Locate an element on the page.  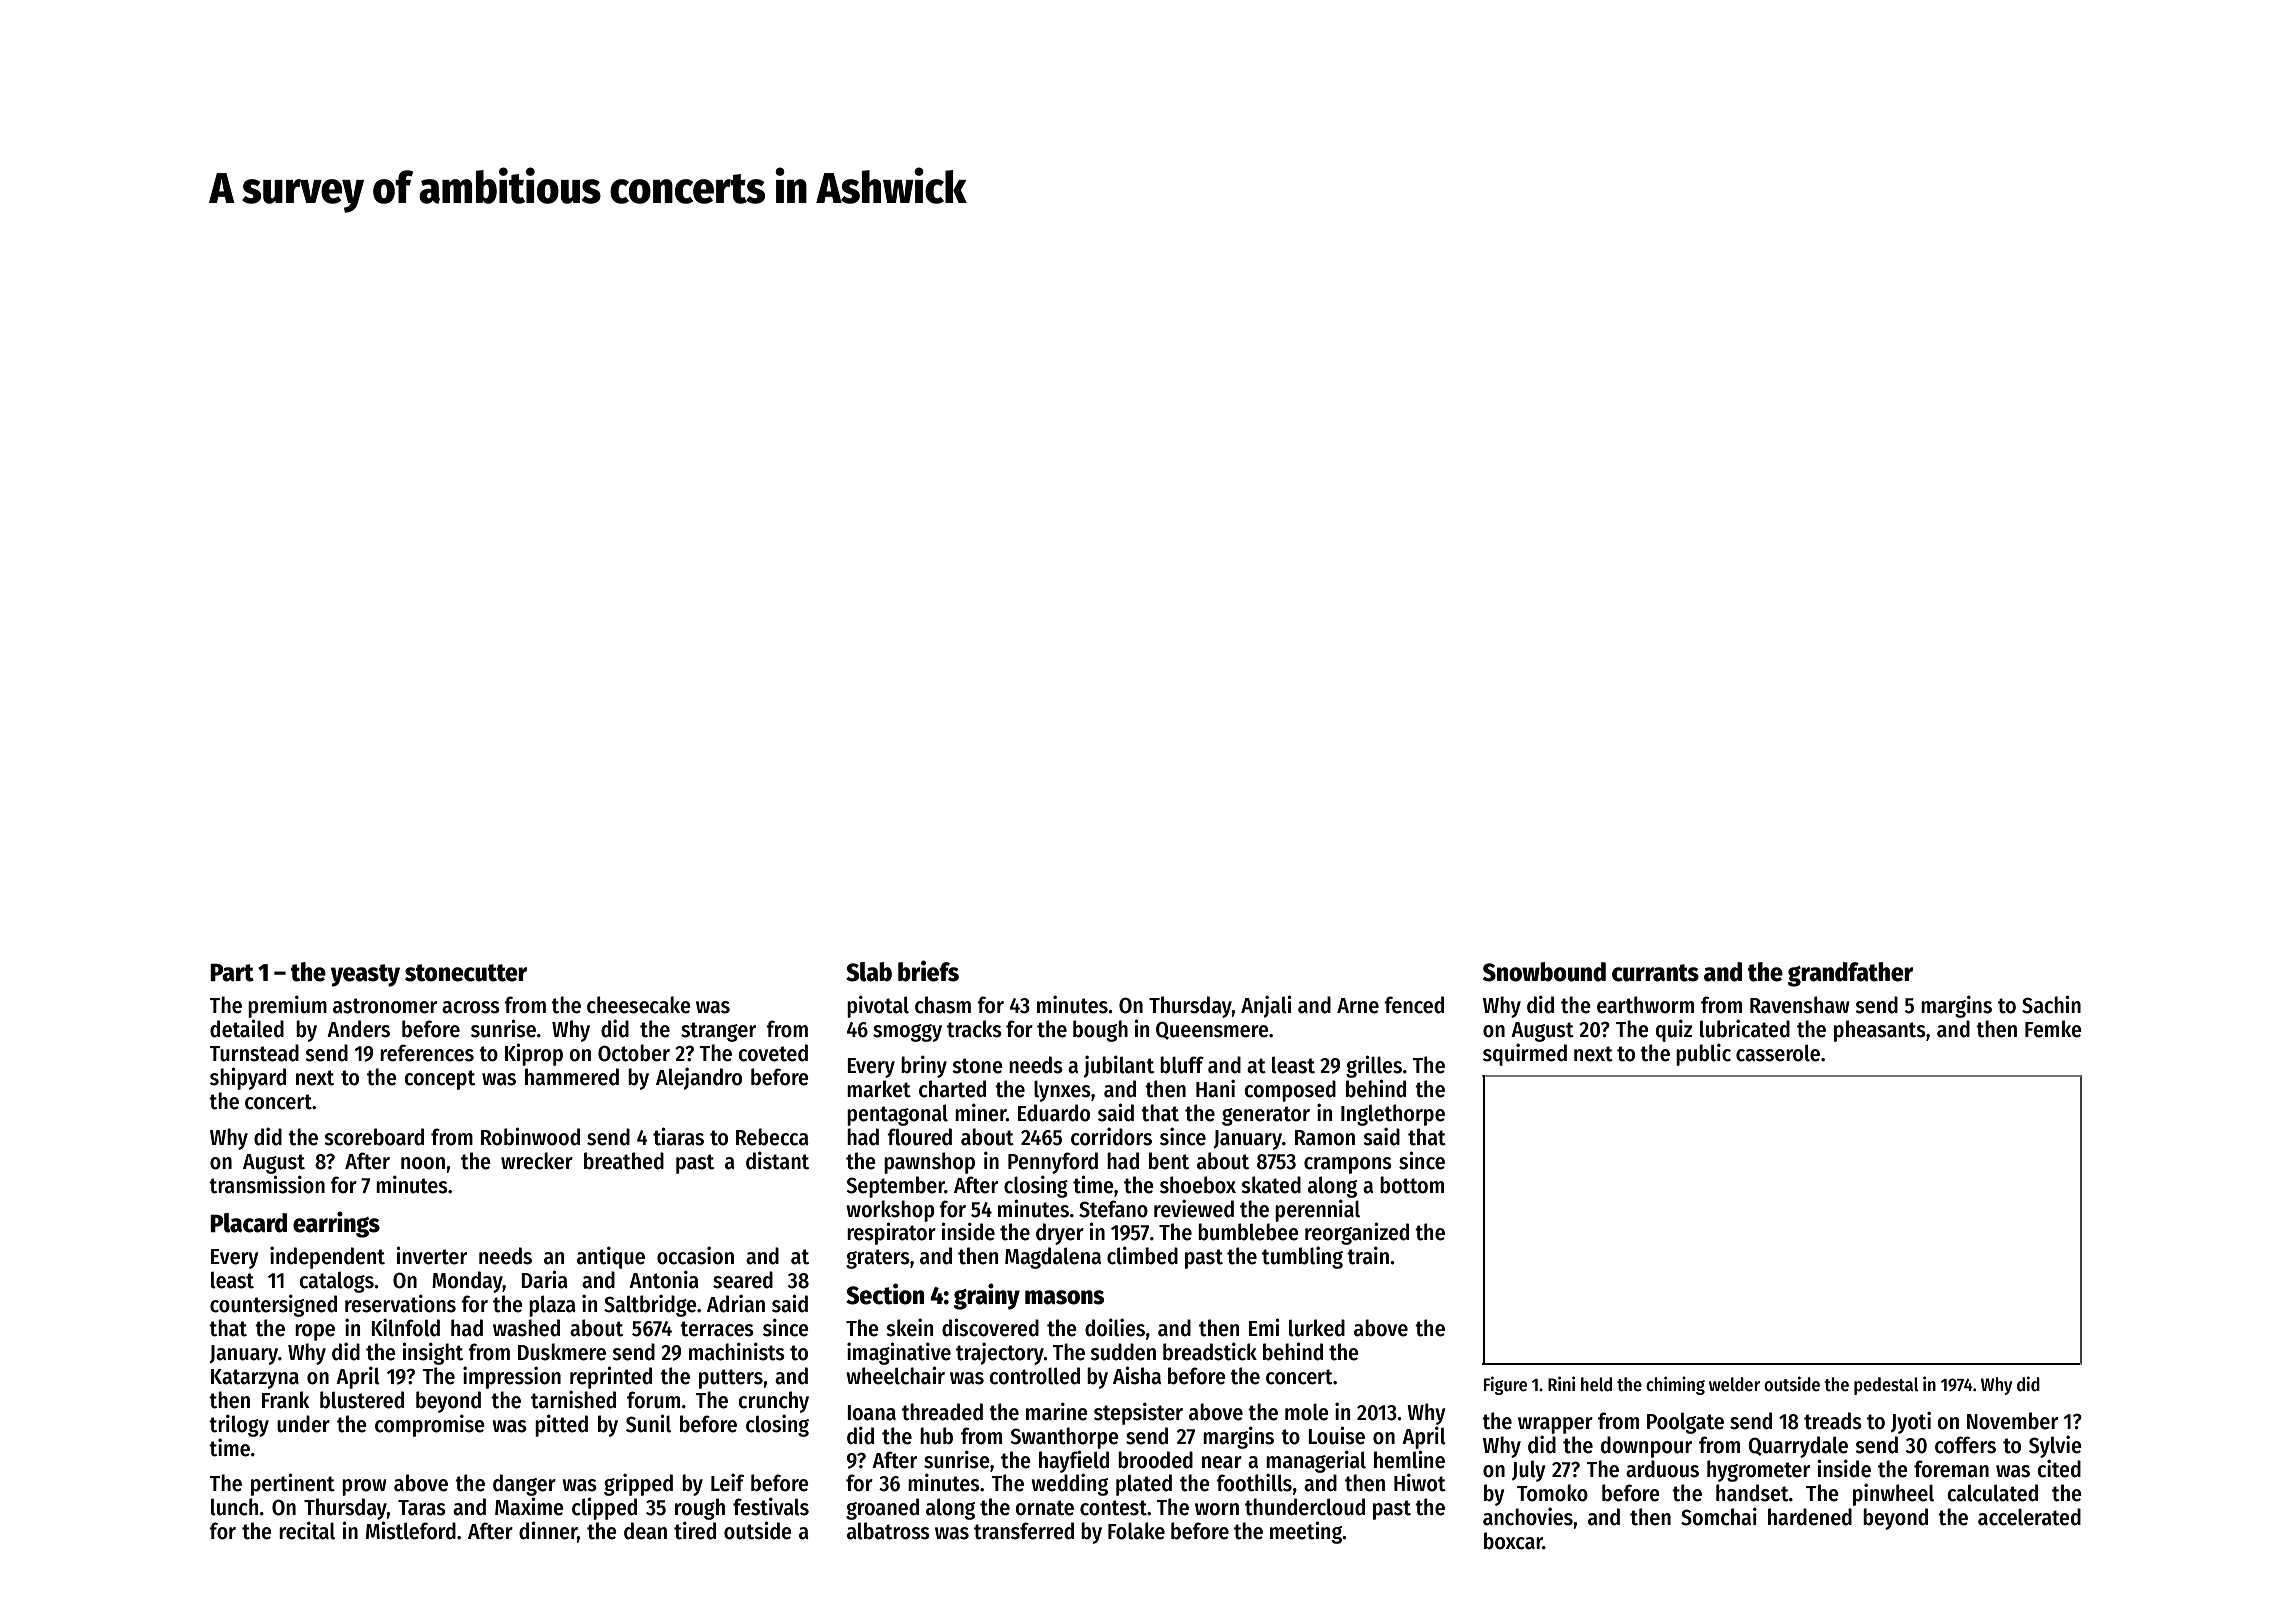
rope is located at coordinates (315, 1332).
